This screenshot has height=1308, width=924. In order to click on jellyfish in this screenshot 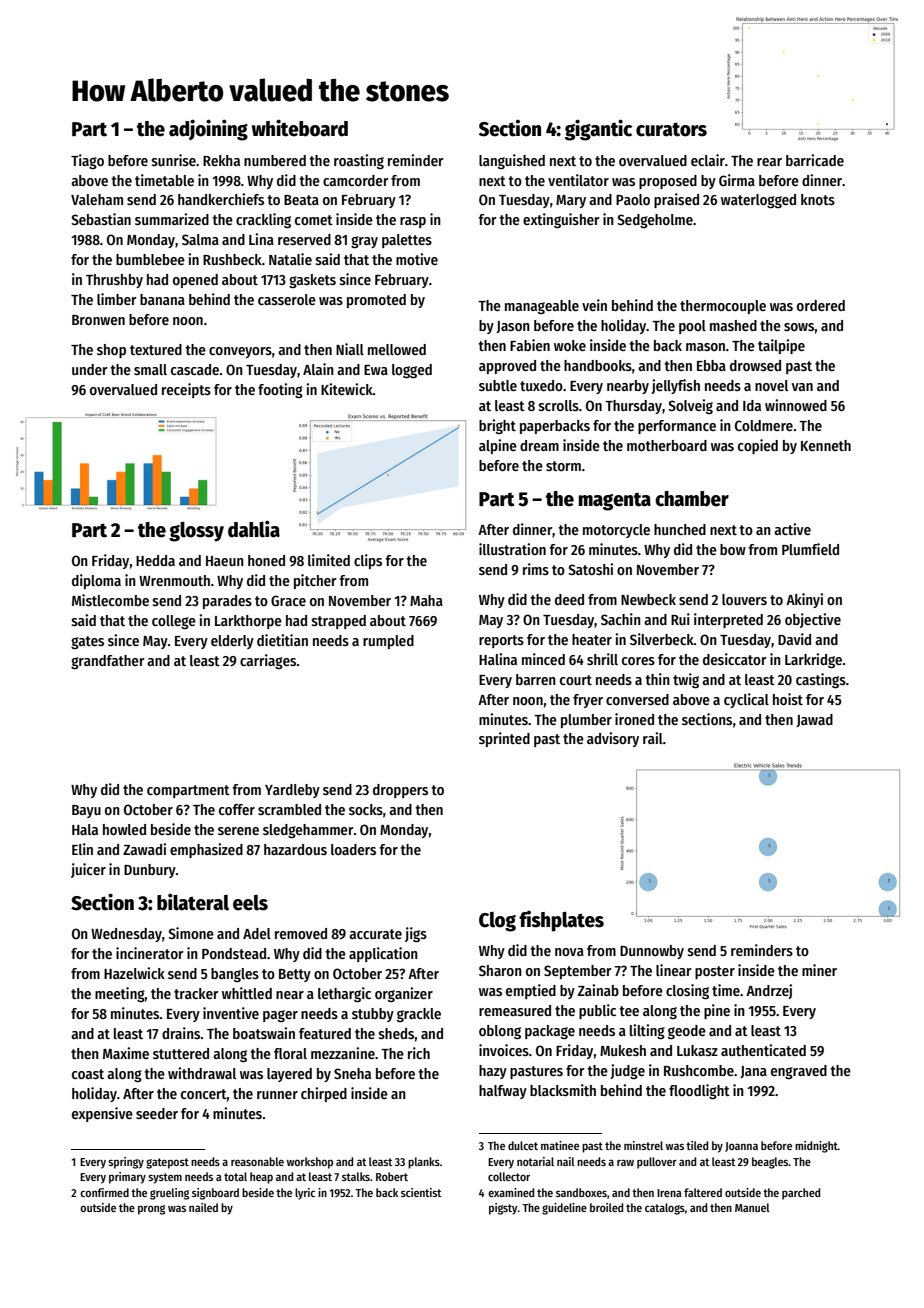, I will do `click(675, 386)`.
